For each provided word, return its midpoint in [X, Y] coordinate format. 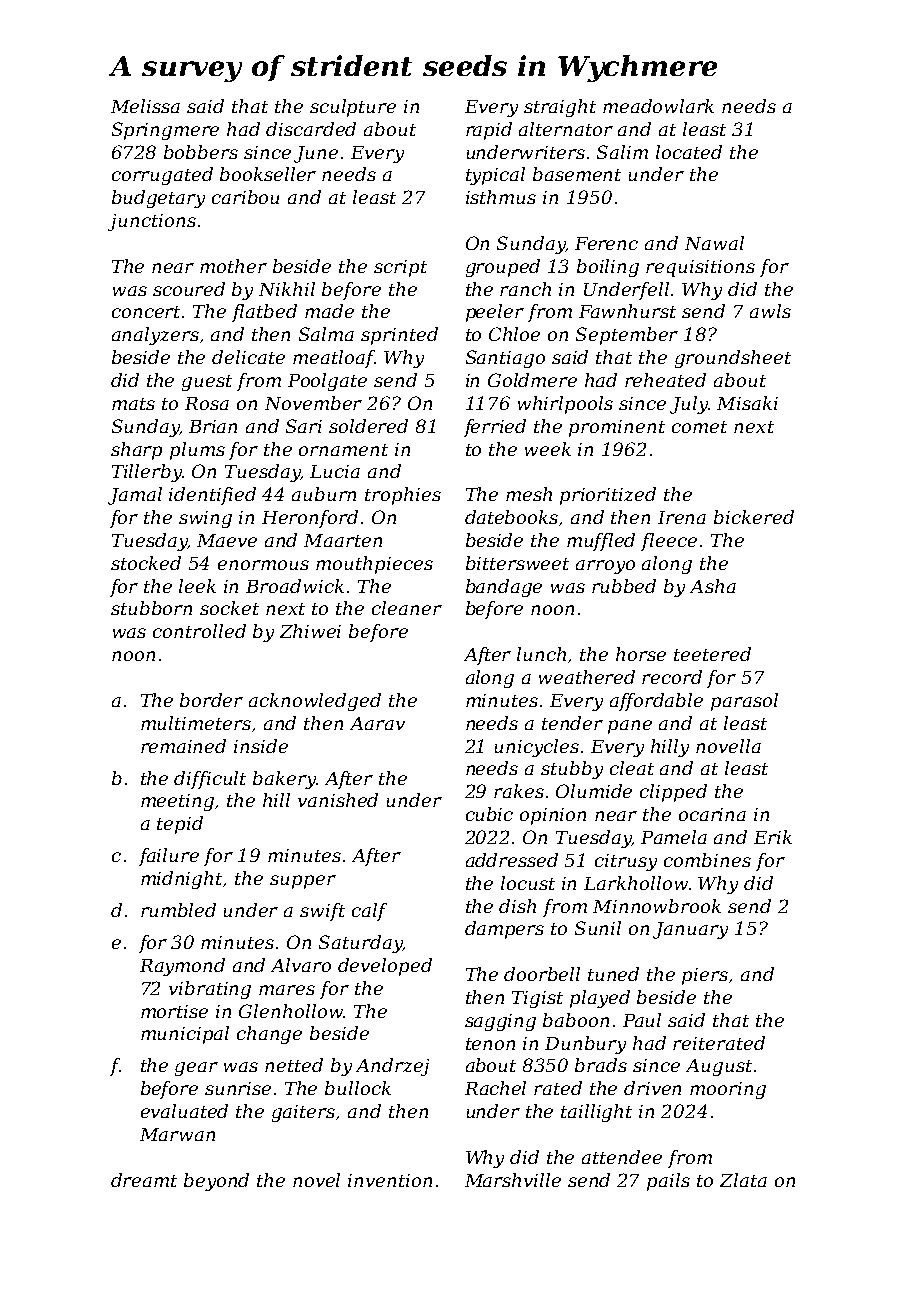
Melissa [145, 106]
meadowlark [658, 106]
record [672, 677]
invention [390, 1180]
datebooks [511, 517]
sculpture [353, 108]
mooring [728, 1090]
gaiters [303, 1113]
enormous [263, 565]
